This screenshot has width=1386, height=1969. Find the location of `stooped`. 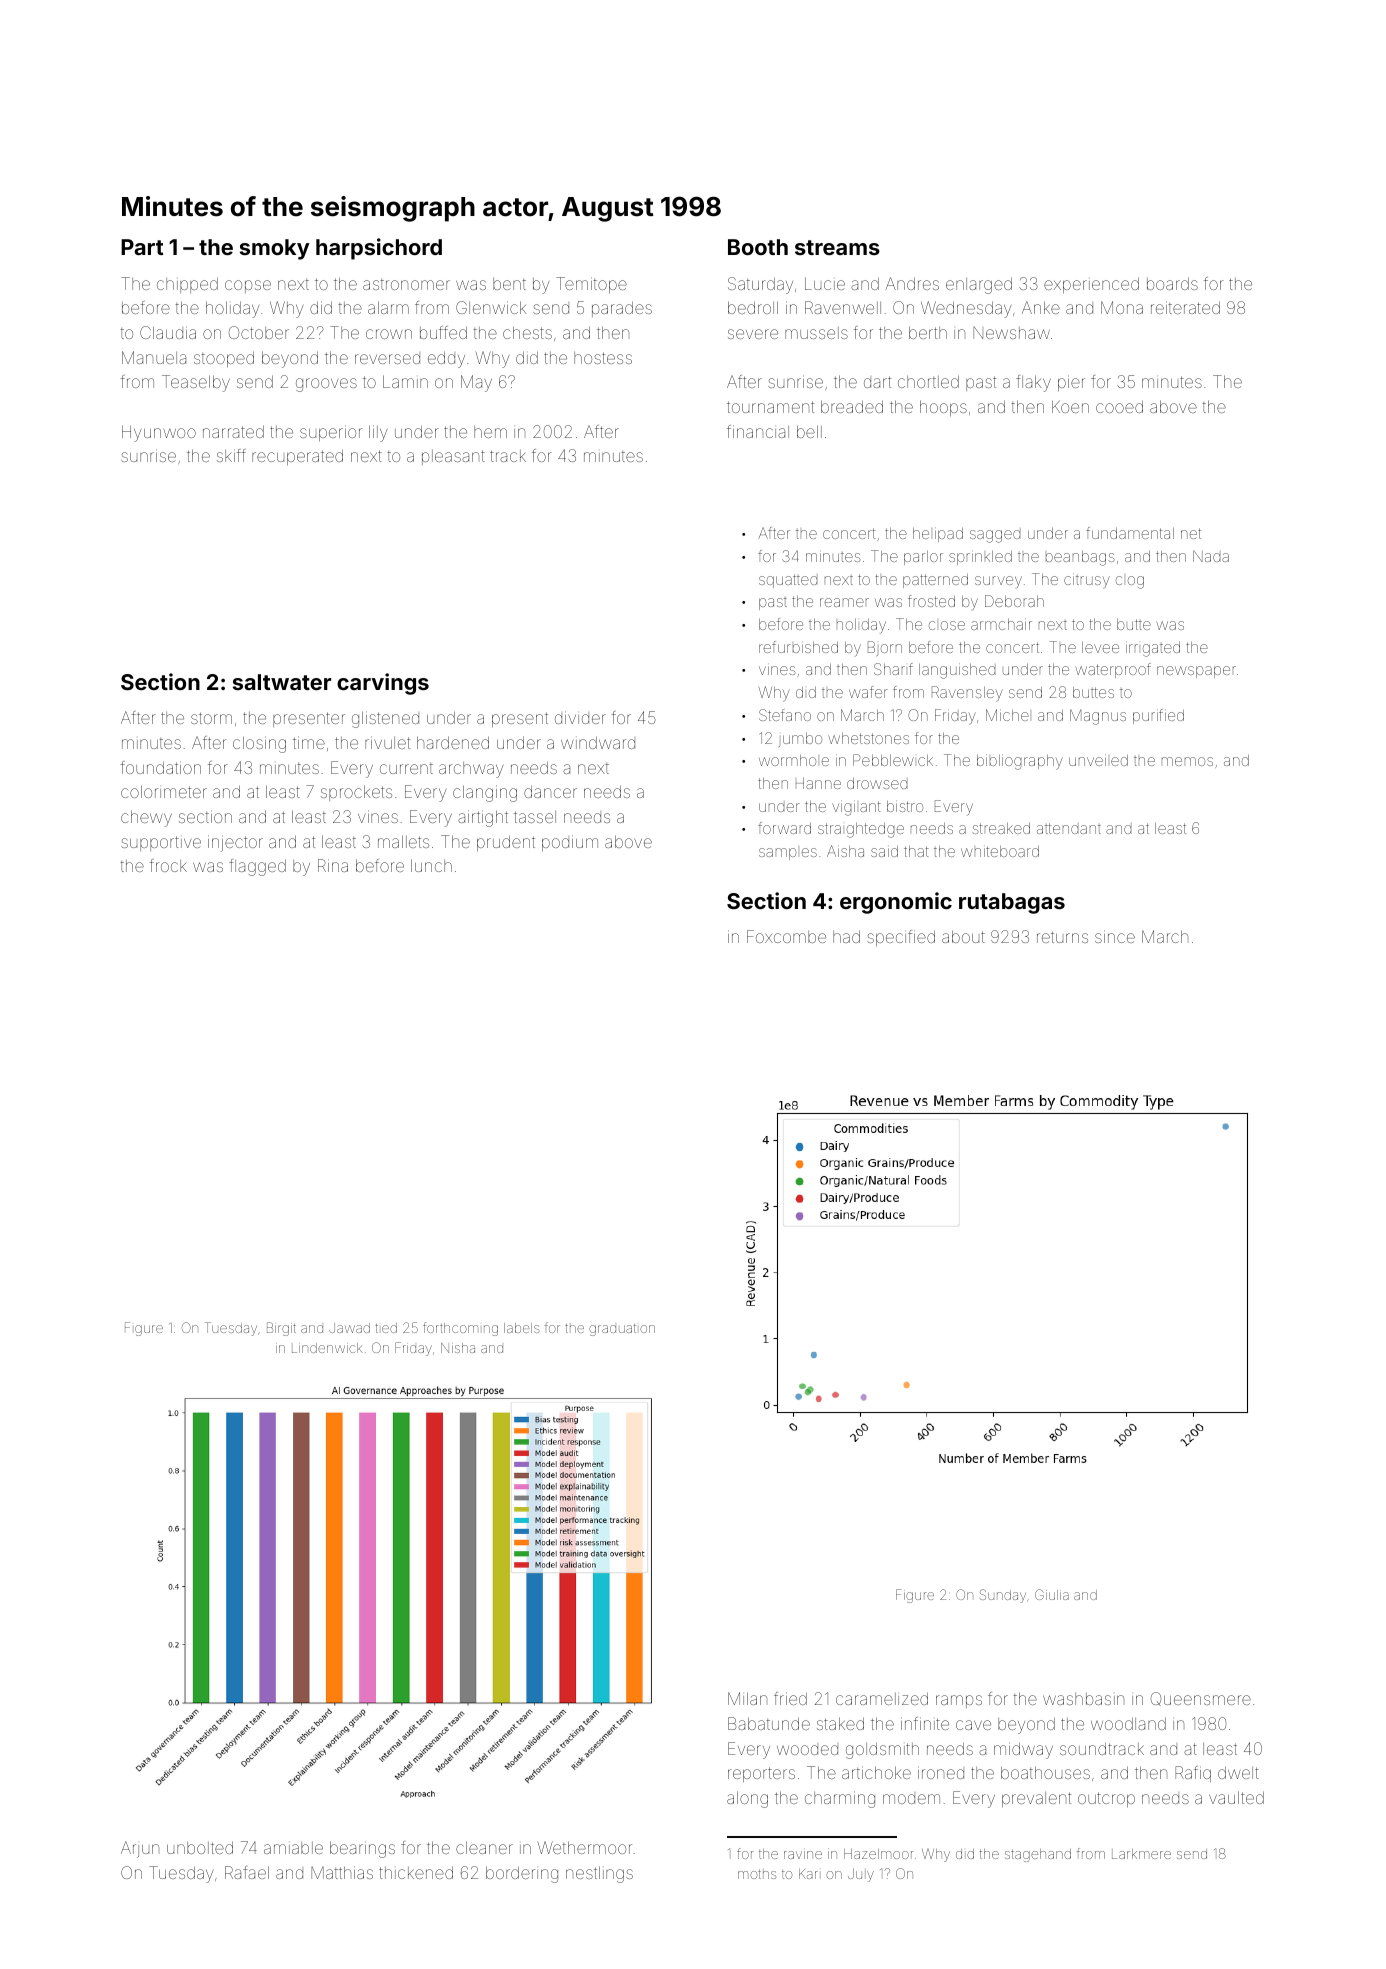

stooped is located at coordinates (224, 359).
